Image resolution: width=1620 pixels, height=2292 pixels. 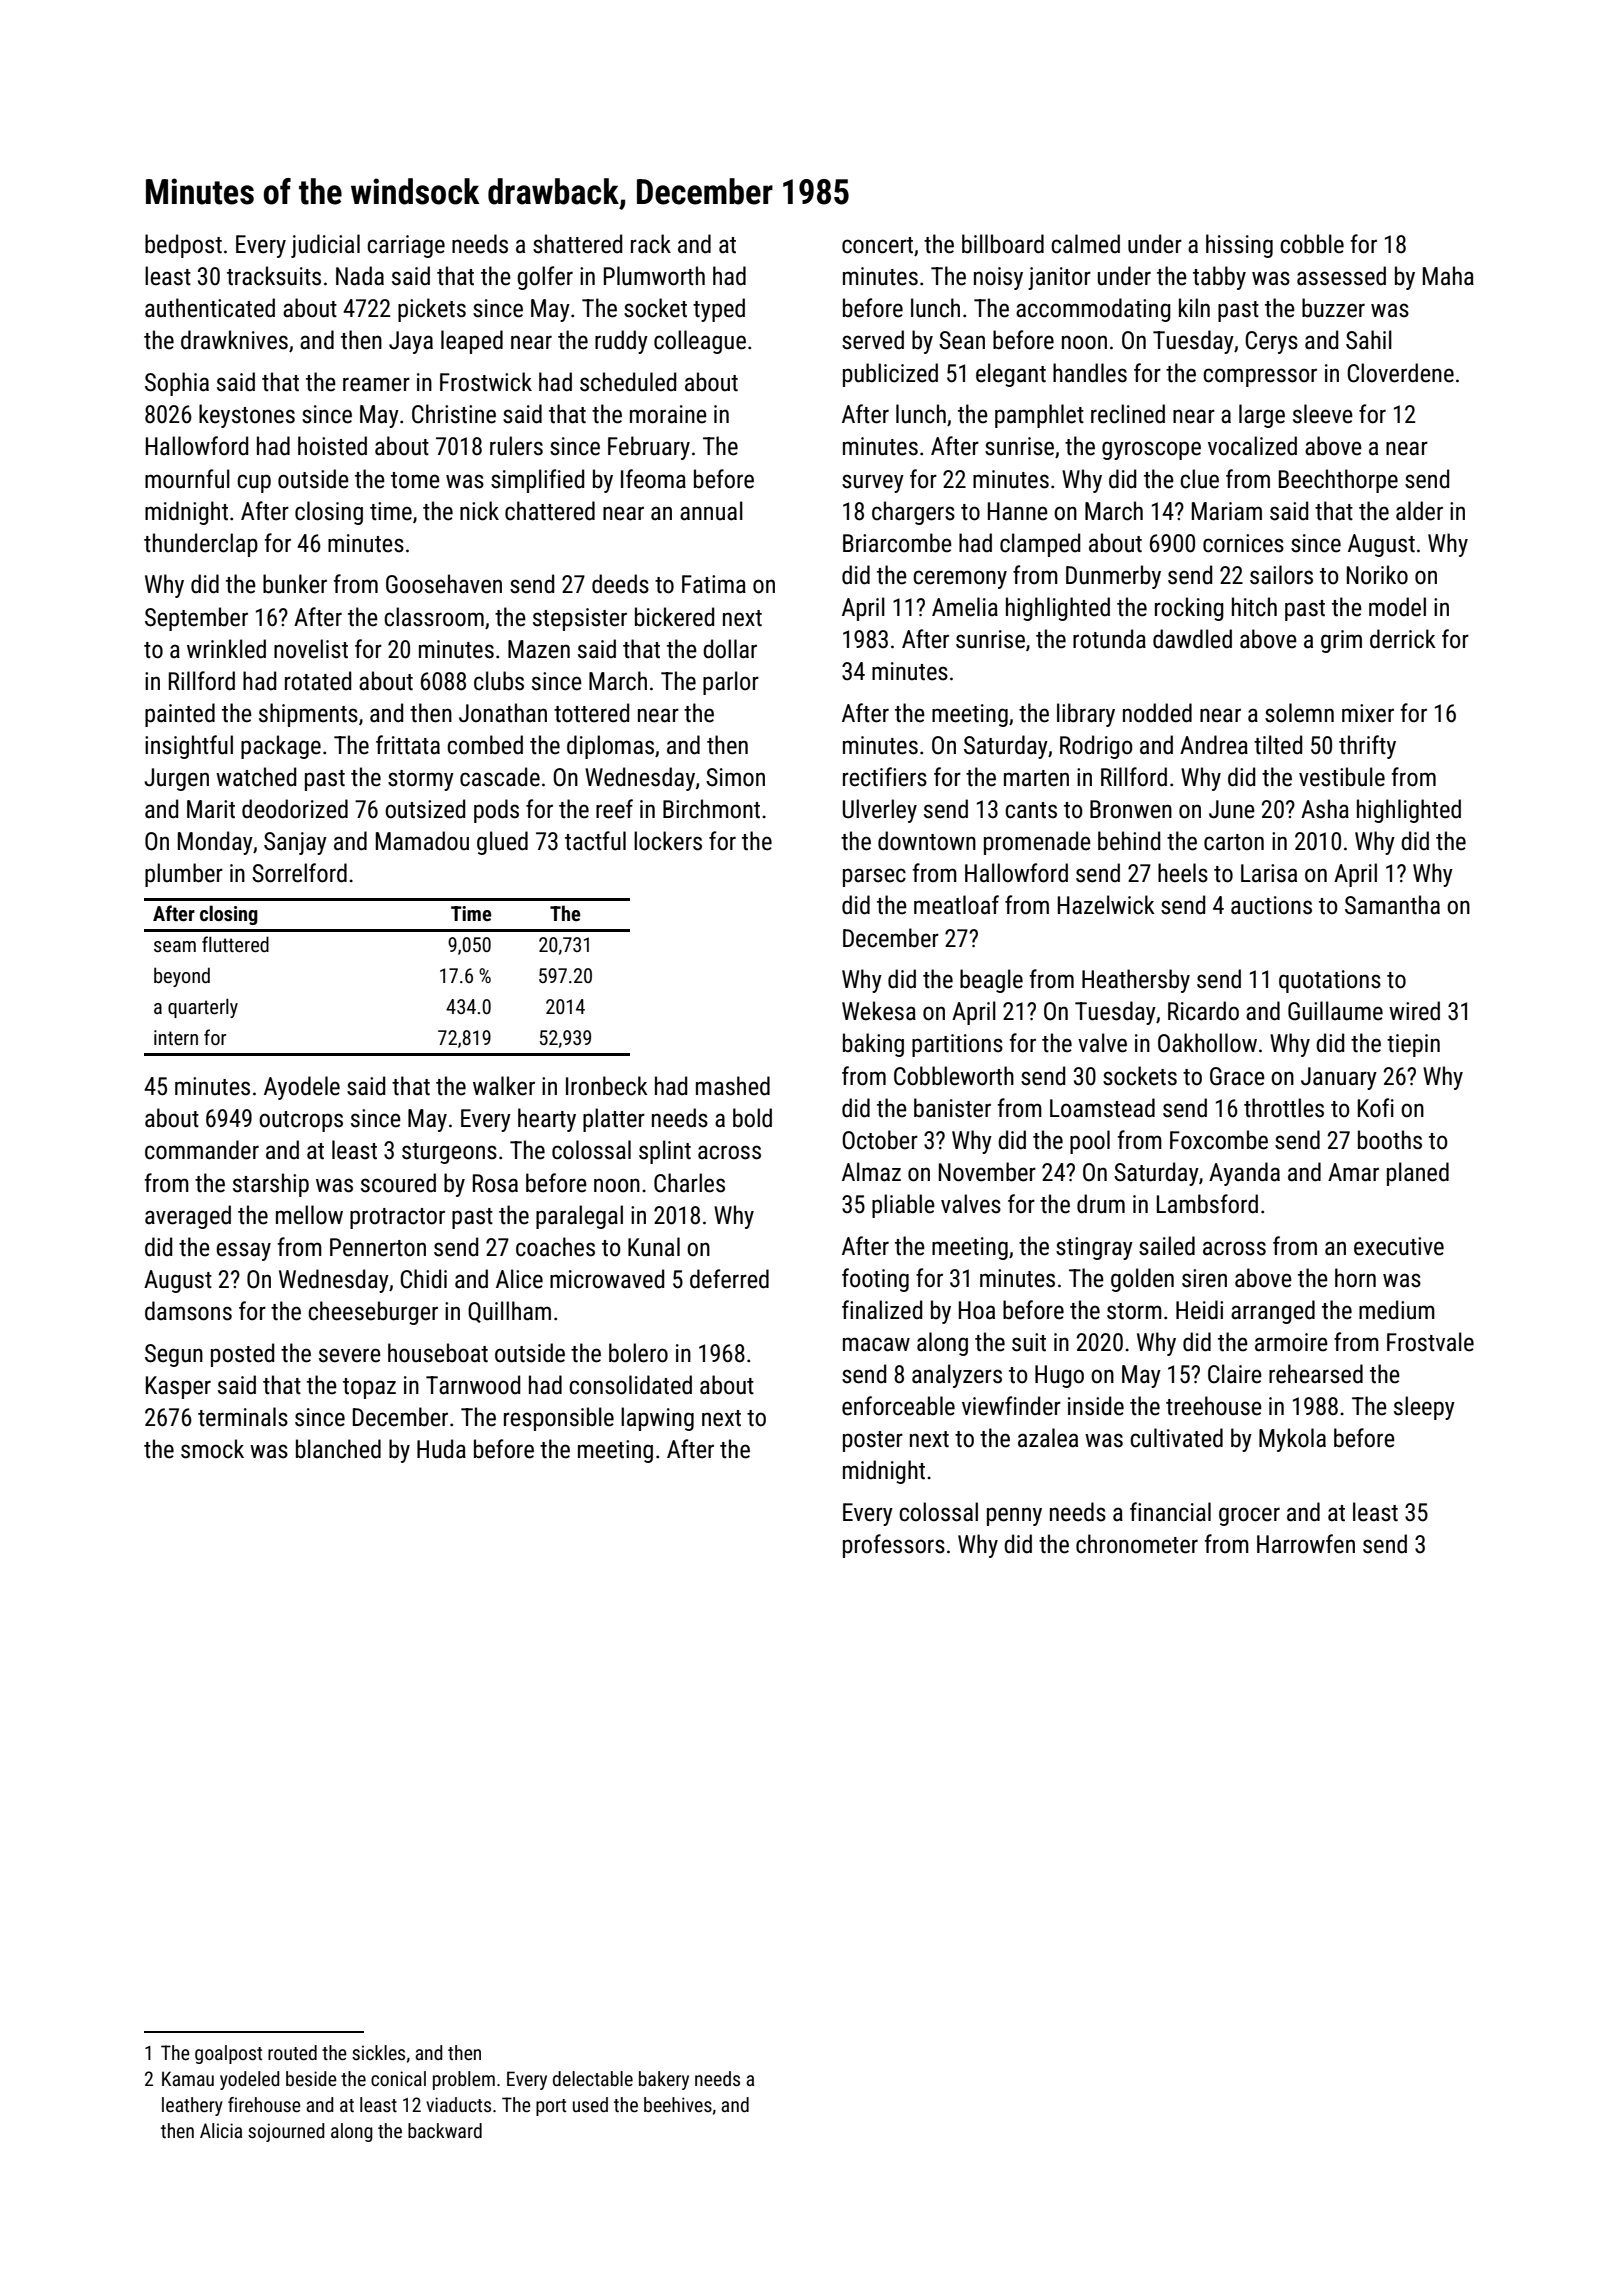 What do you see at coordinates (678, 2104) in the screenshot?
I see `beehives` at bounding box center [678, 2104].
